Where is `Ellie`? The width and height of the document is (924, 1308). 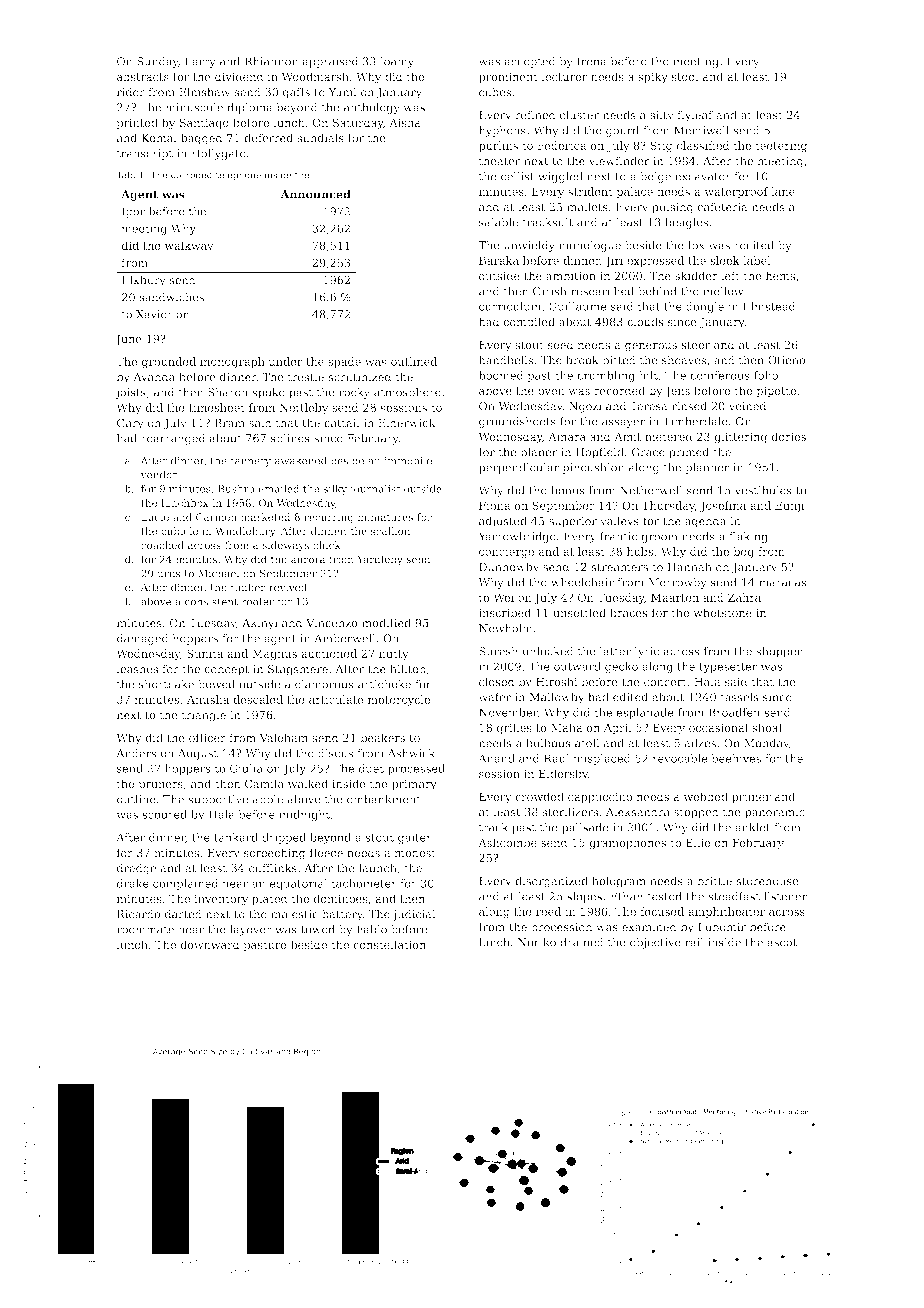 Ellie is located at coordinates (697, 842).
